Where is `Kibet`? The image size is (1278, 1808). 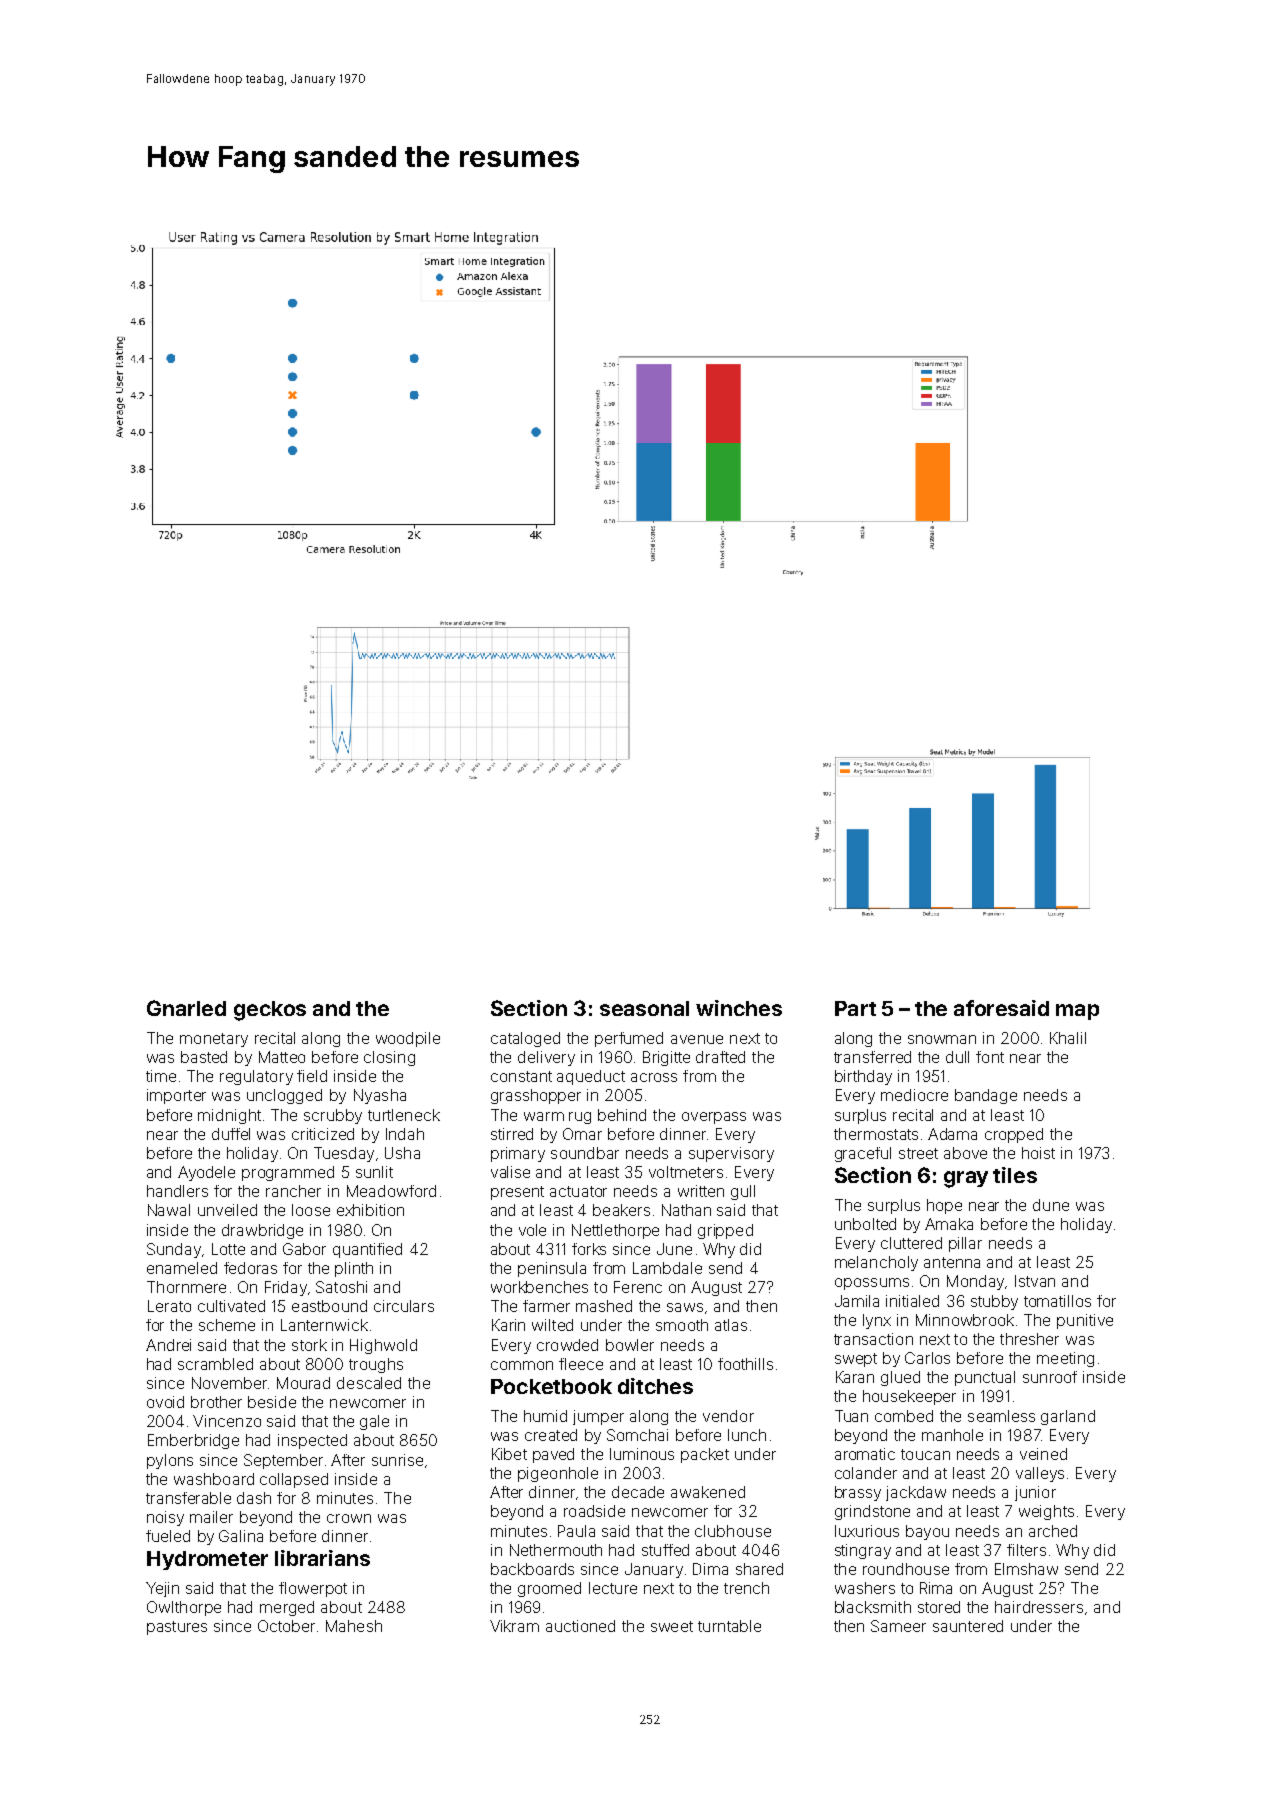
Kibet is located at coordinates (509, 1454).
